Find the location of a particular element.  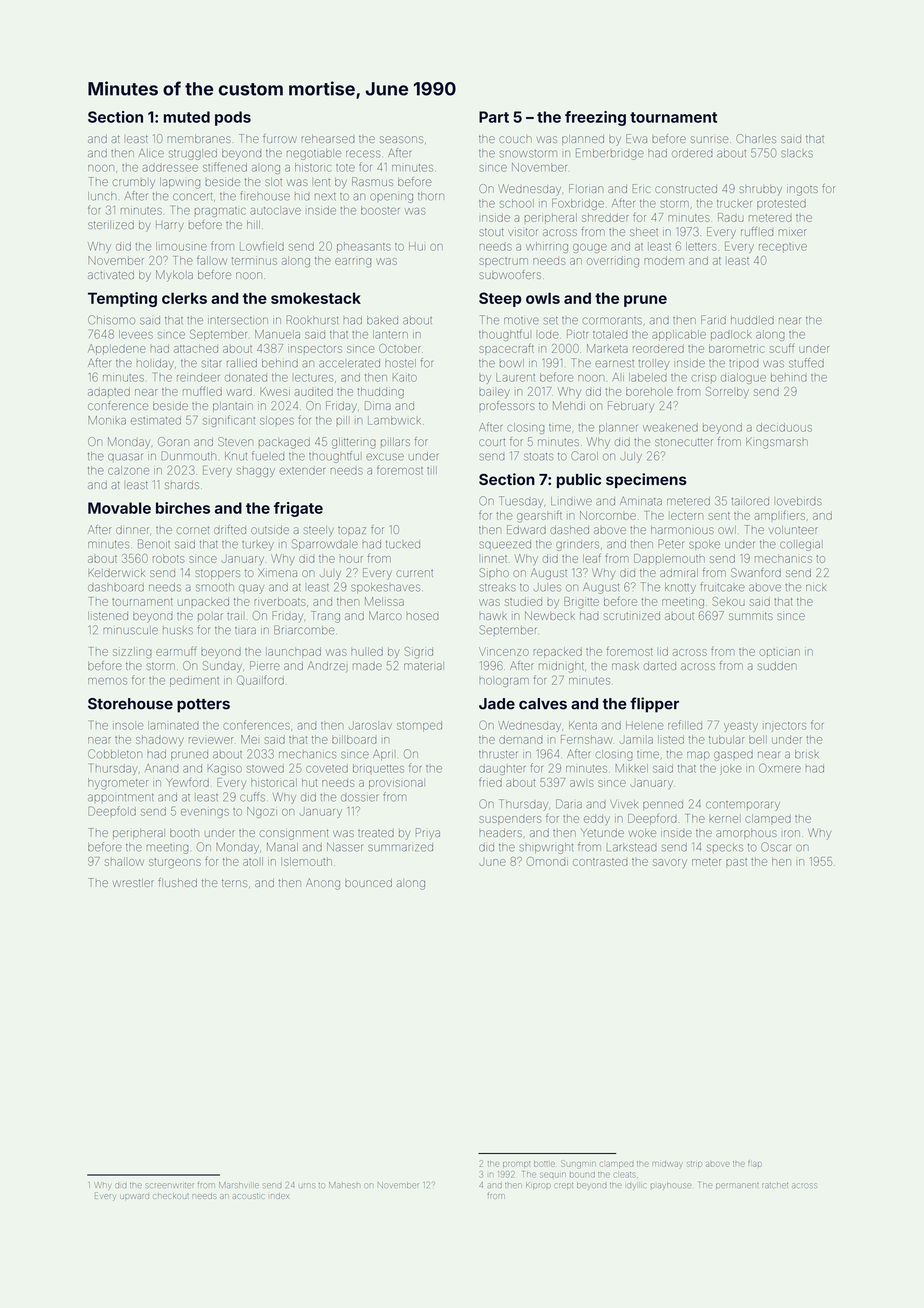

Marshville is located at coordinates (239, 1185).
